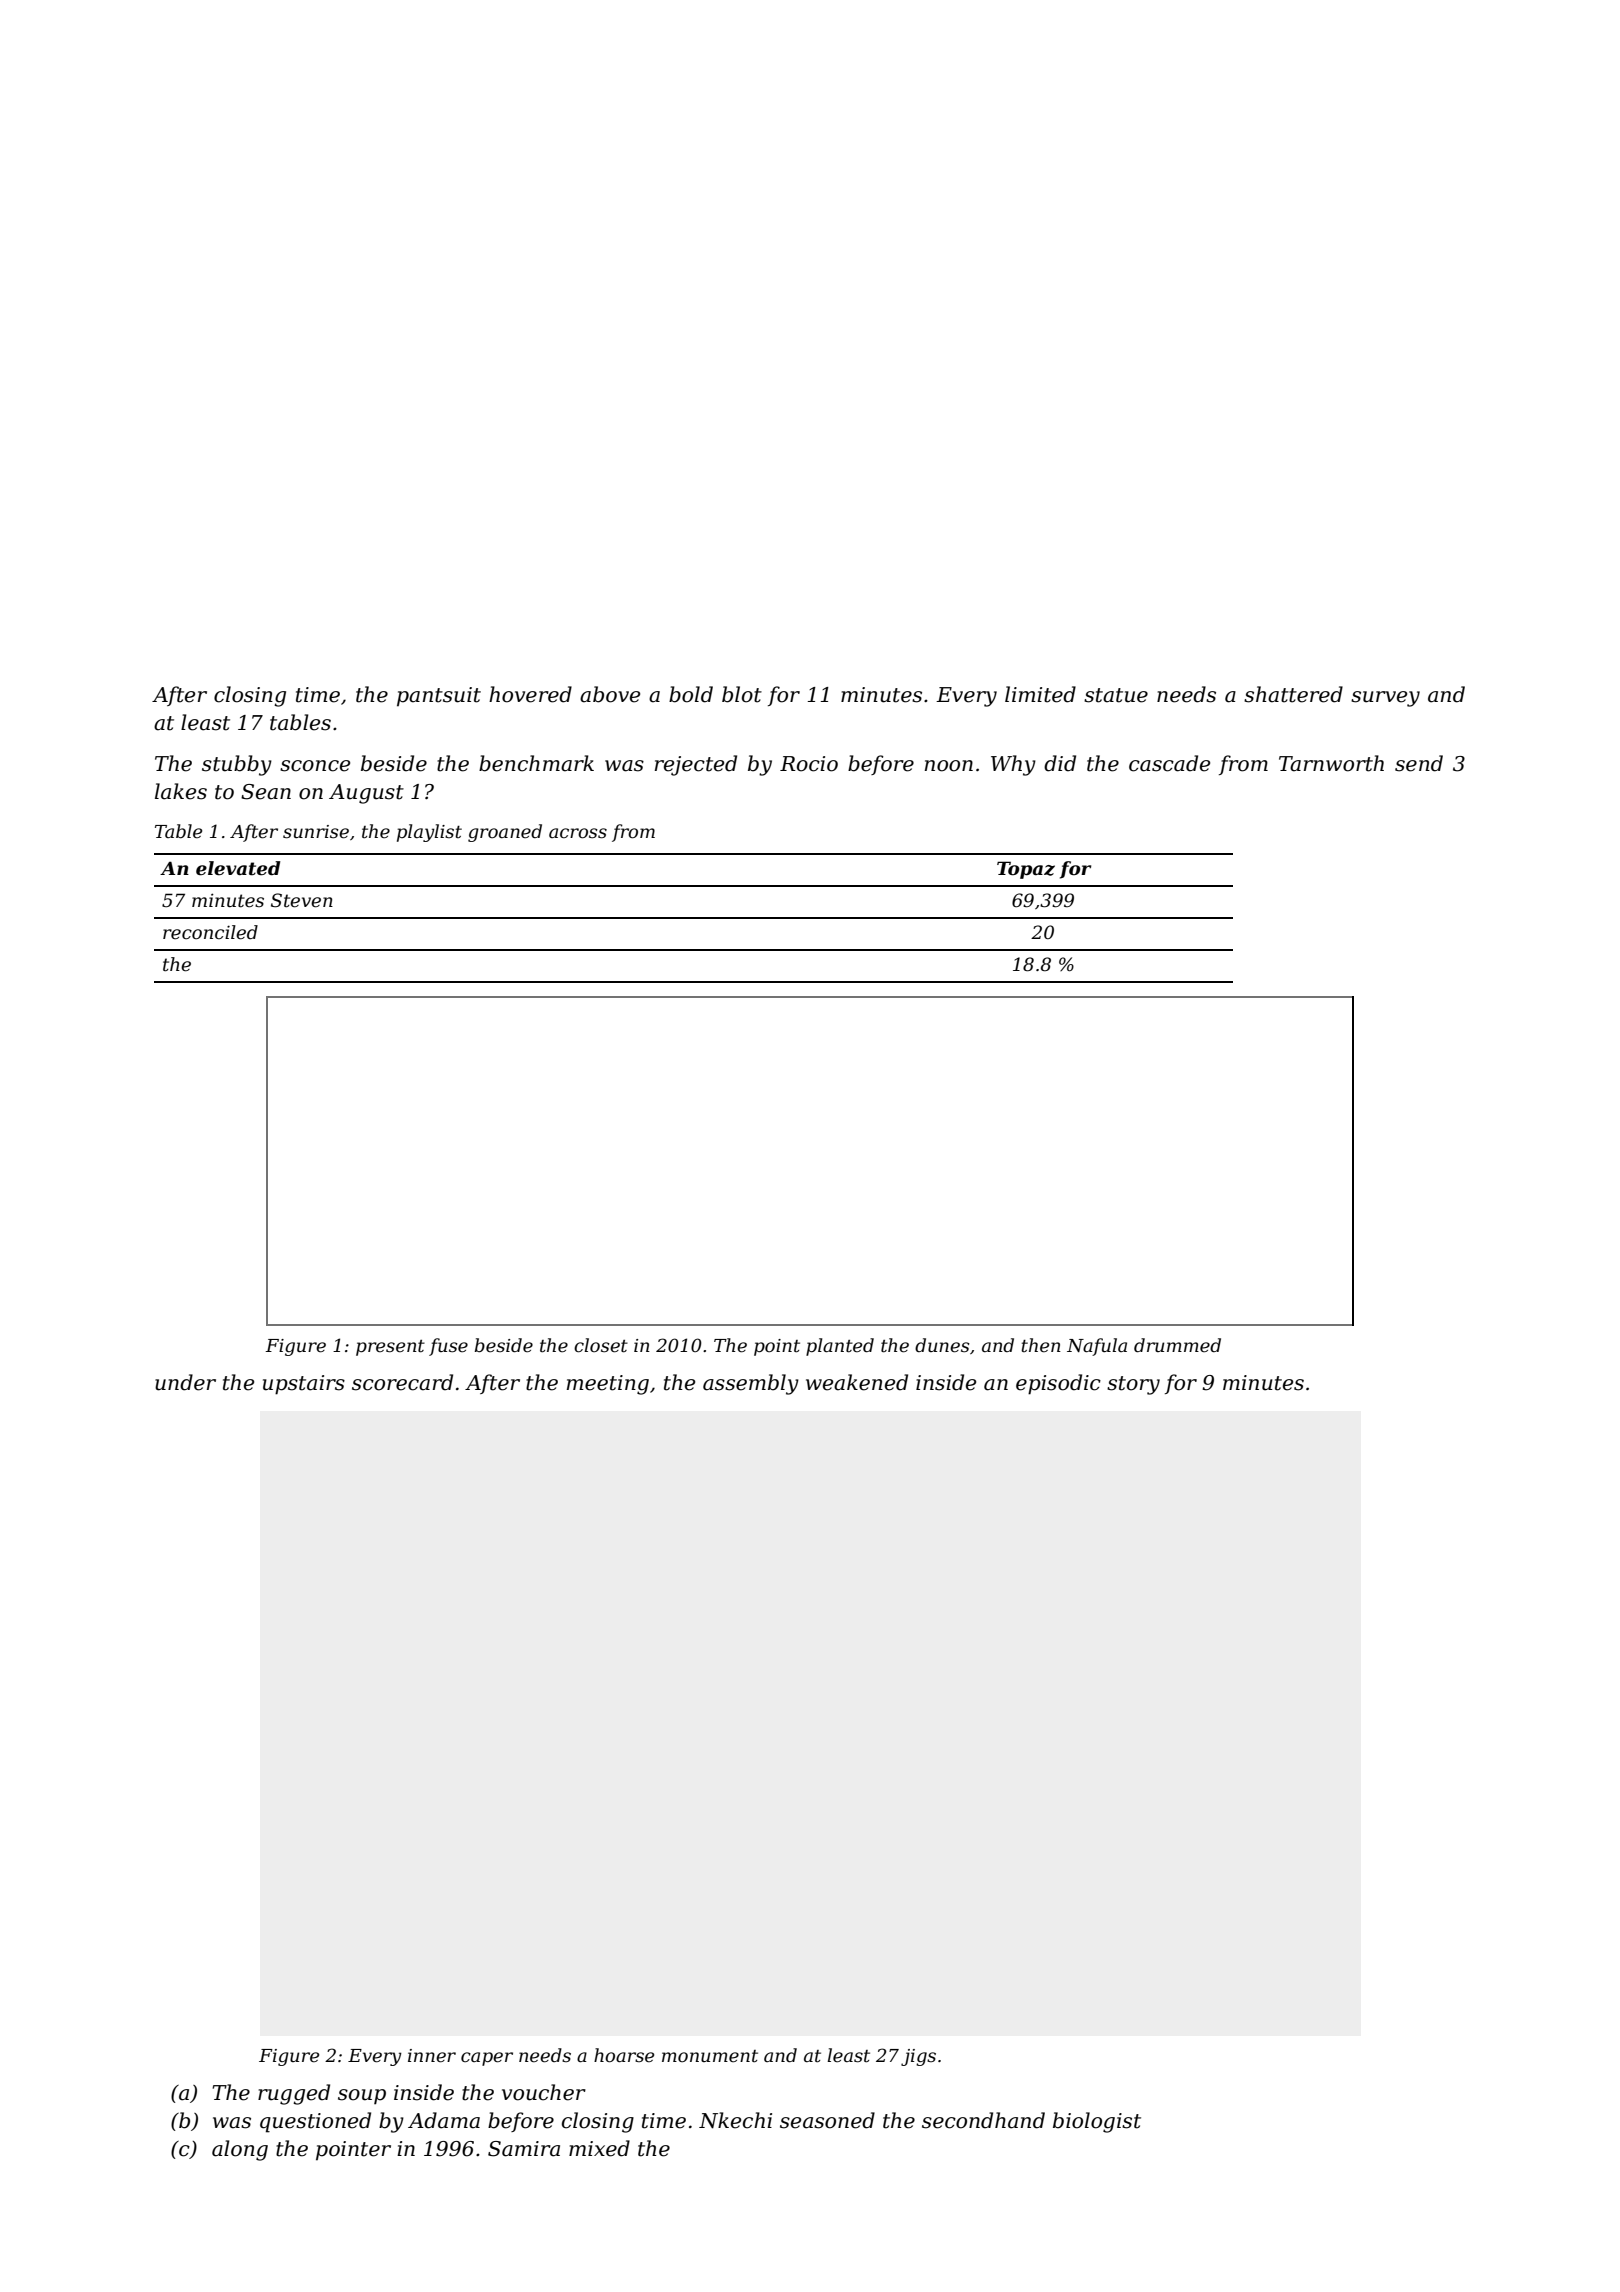  Describe the element at coordinates (918, 2057) in the image. I see `jigs` at that location.
